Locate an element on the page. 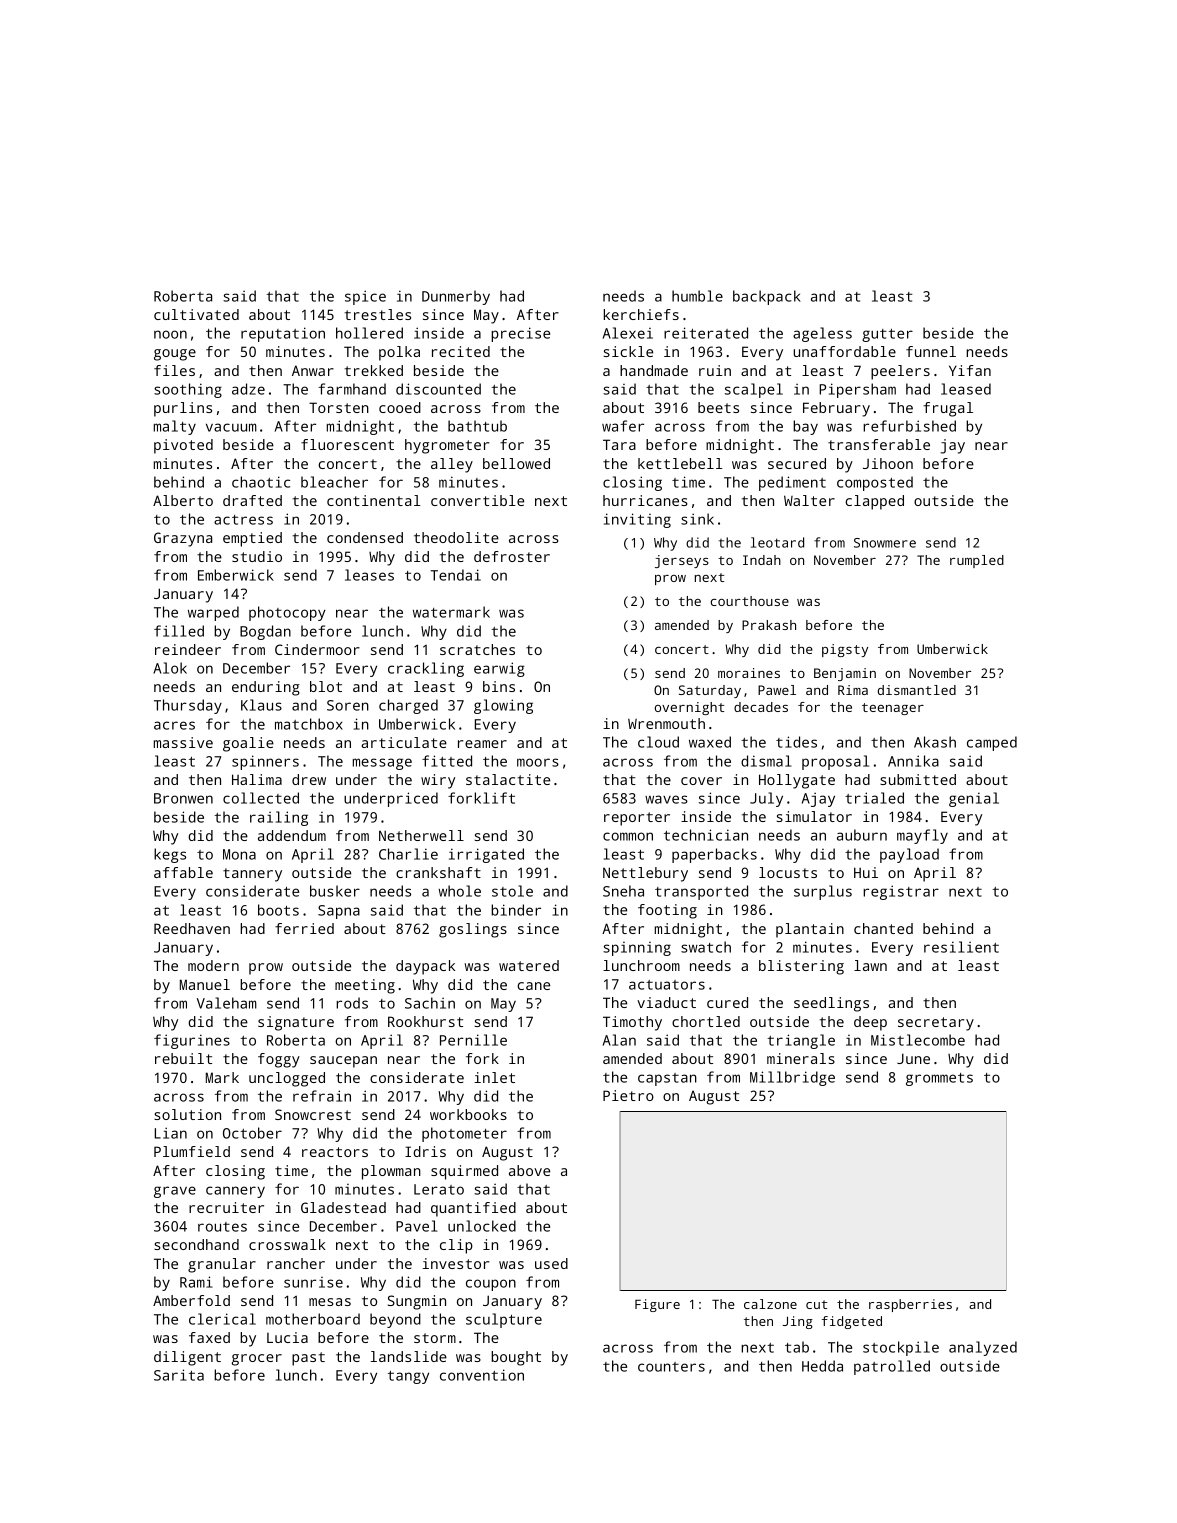 This page has width=1177, height=1523. tangy is located at coordinates (408, 1377).
